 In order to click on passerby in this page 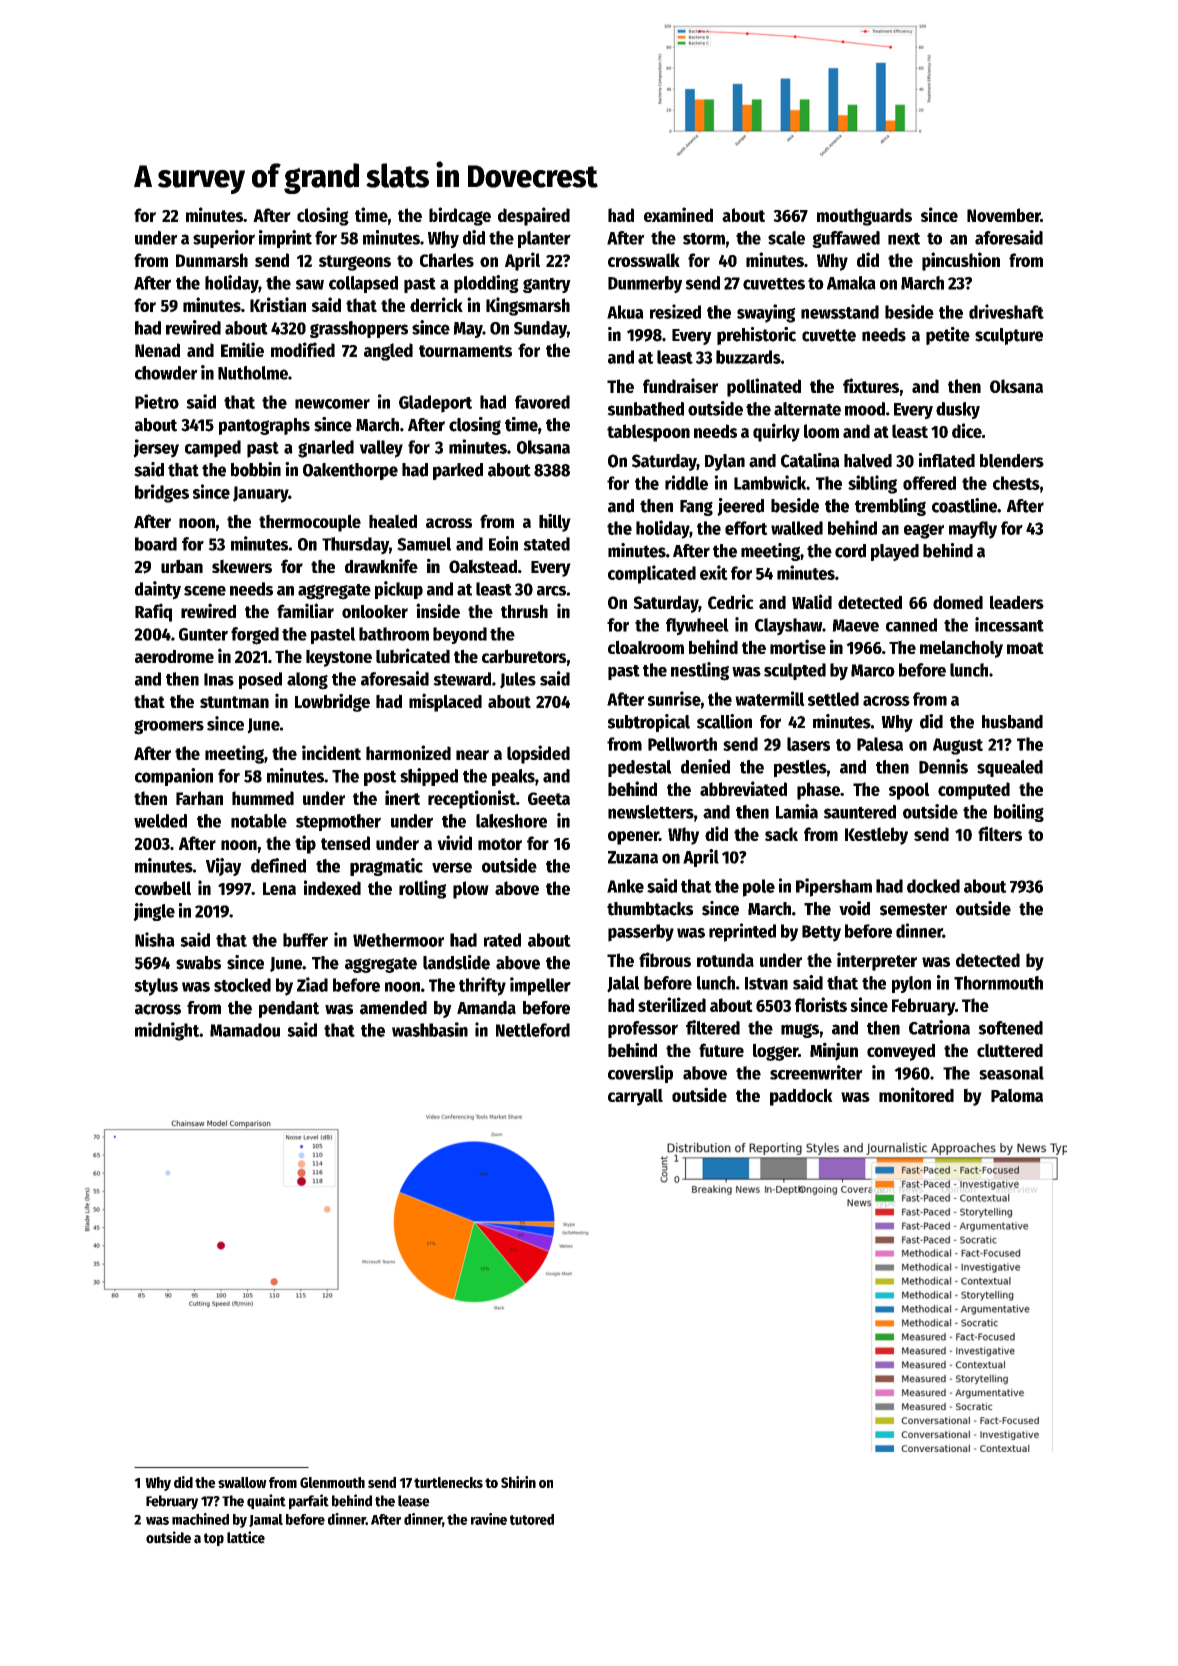, I will do `click(641, 933)`.
